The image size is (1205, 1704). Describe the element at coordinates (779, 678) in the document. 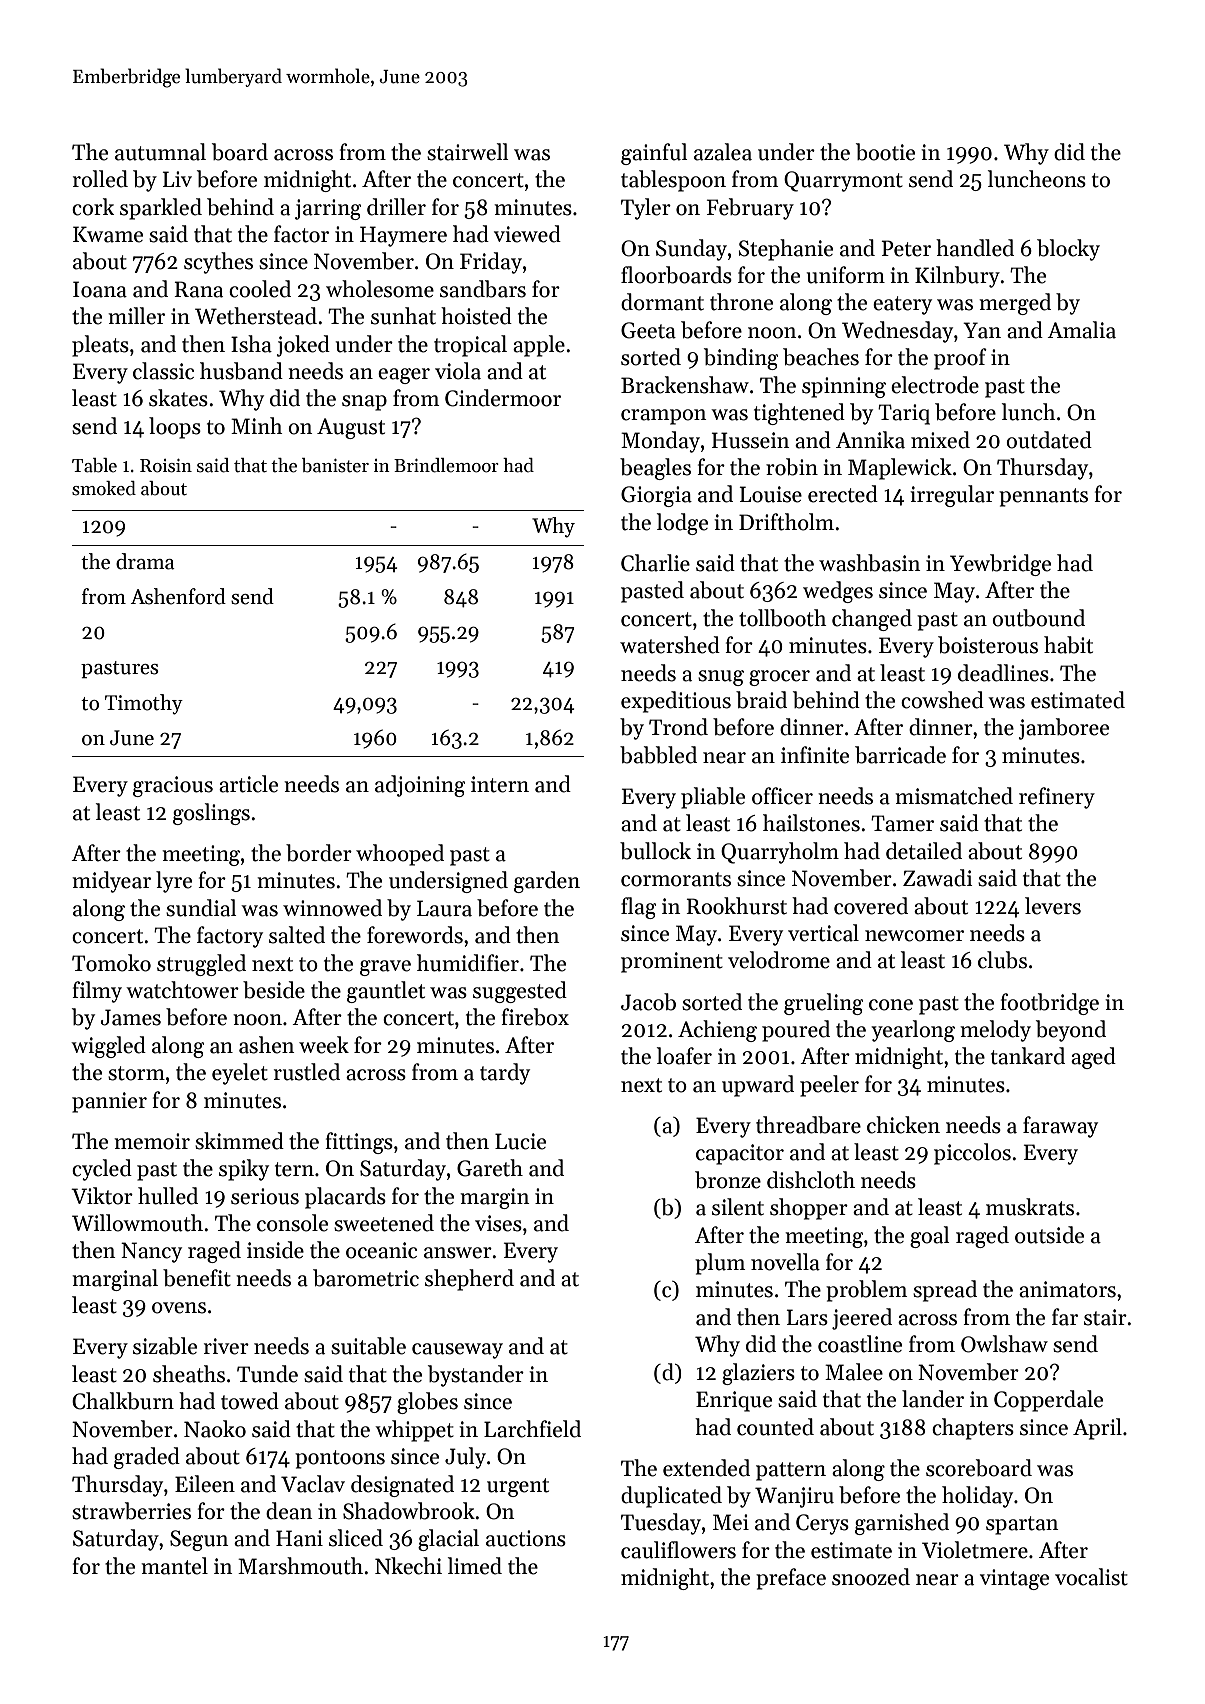

I see `grocer` at that location.
